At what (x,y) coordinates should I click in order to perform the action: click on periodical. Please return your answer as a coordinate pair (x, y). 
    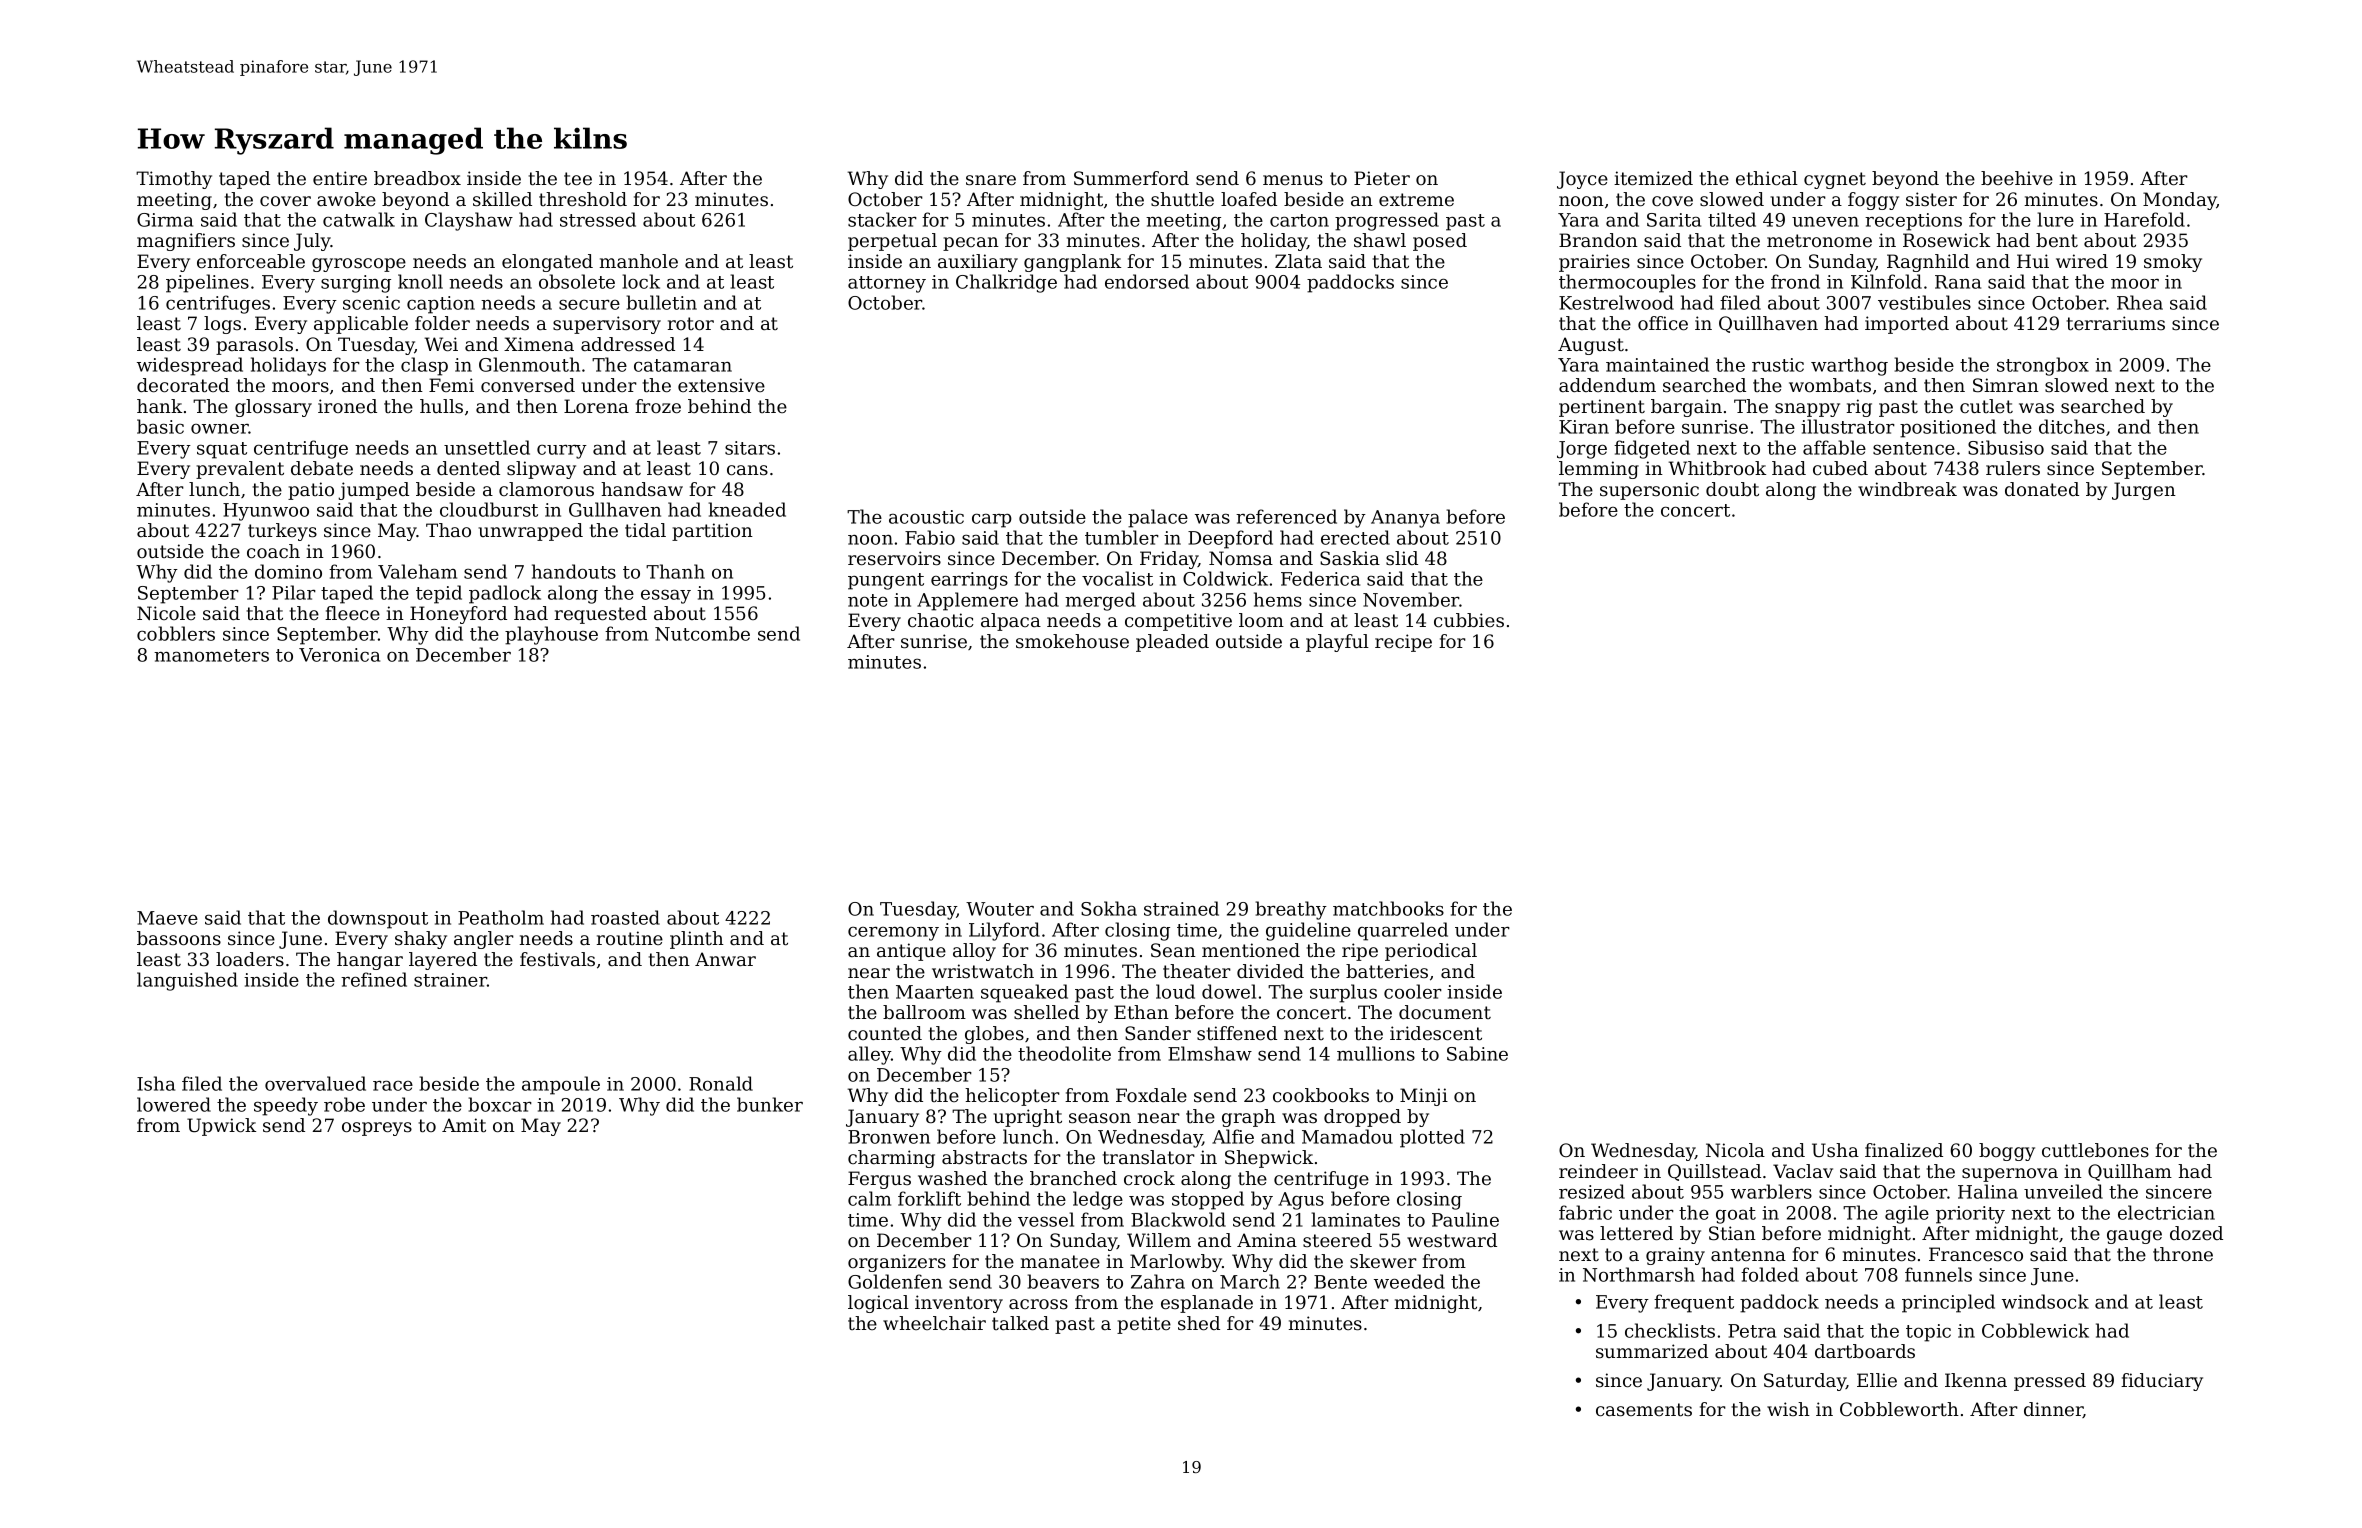
    Looking at the image, I should click on (1431, 952).
